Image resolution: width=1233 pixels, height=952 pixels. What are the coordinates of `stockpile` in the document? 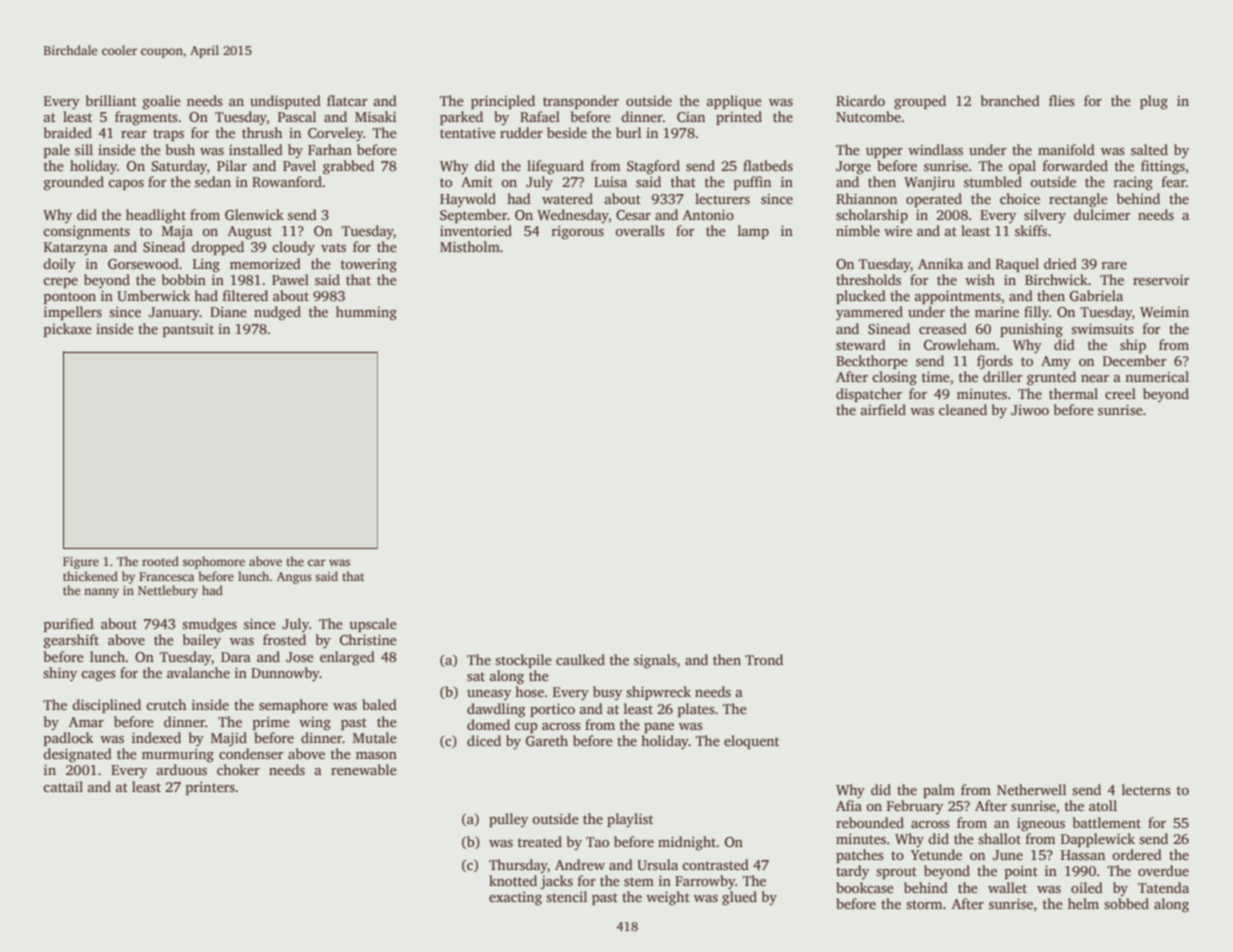 It's located at (523, 661).
